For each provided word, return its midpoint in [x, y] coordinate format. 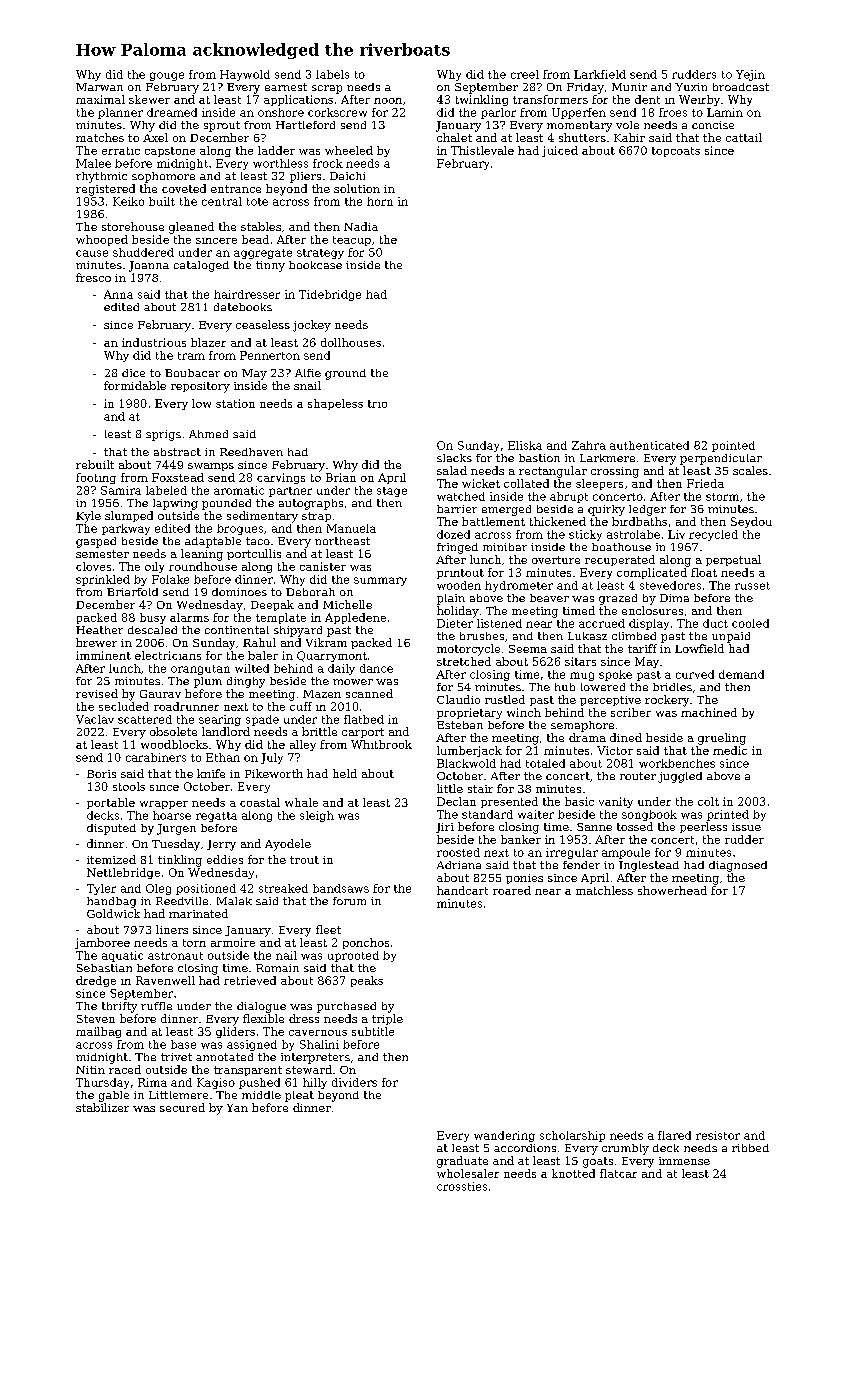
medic [730, 750]
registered [105, 190]
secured [182, 1107]
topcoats [676, 152]
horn [380, 201]
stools [129, 786]
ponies [524, 879]
